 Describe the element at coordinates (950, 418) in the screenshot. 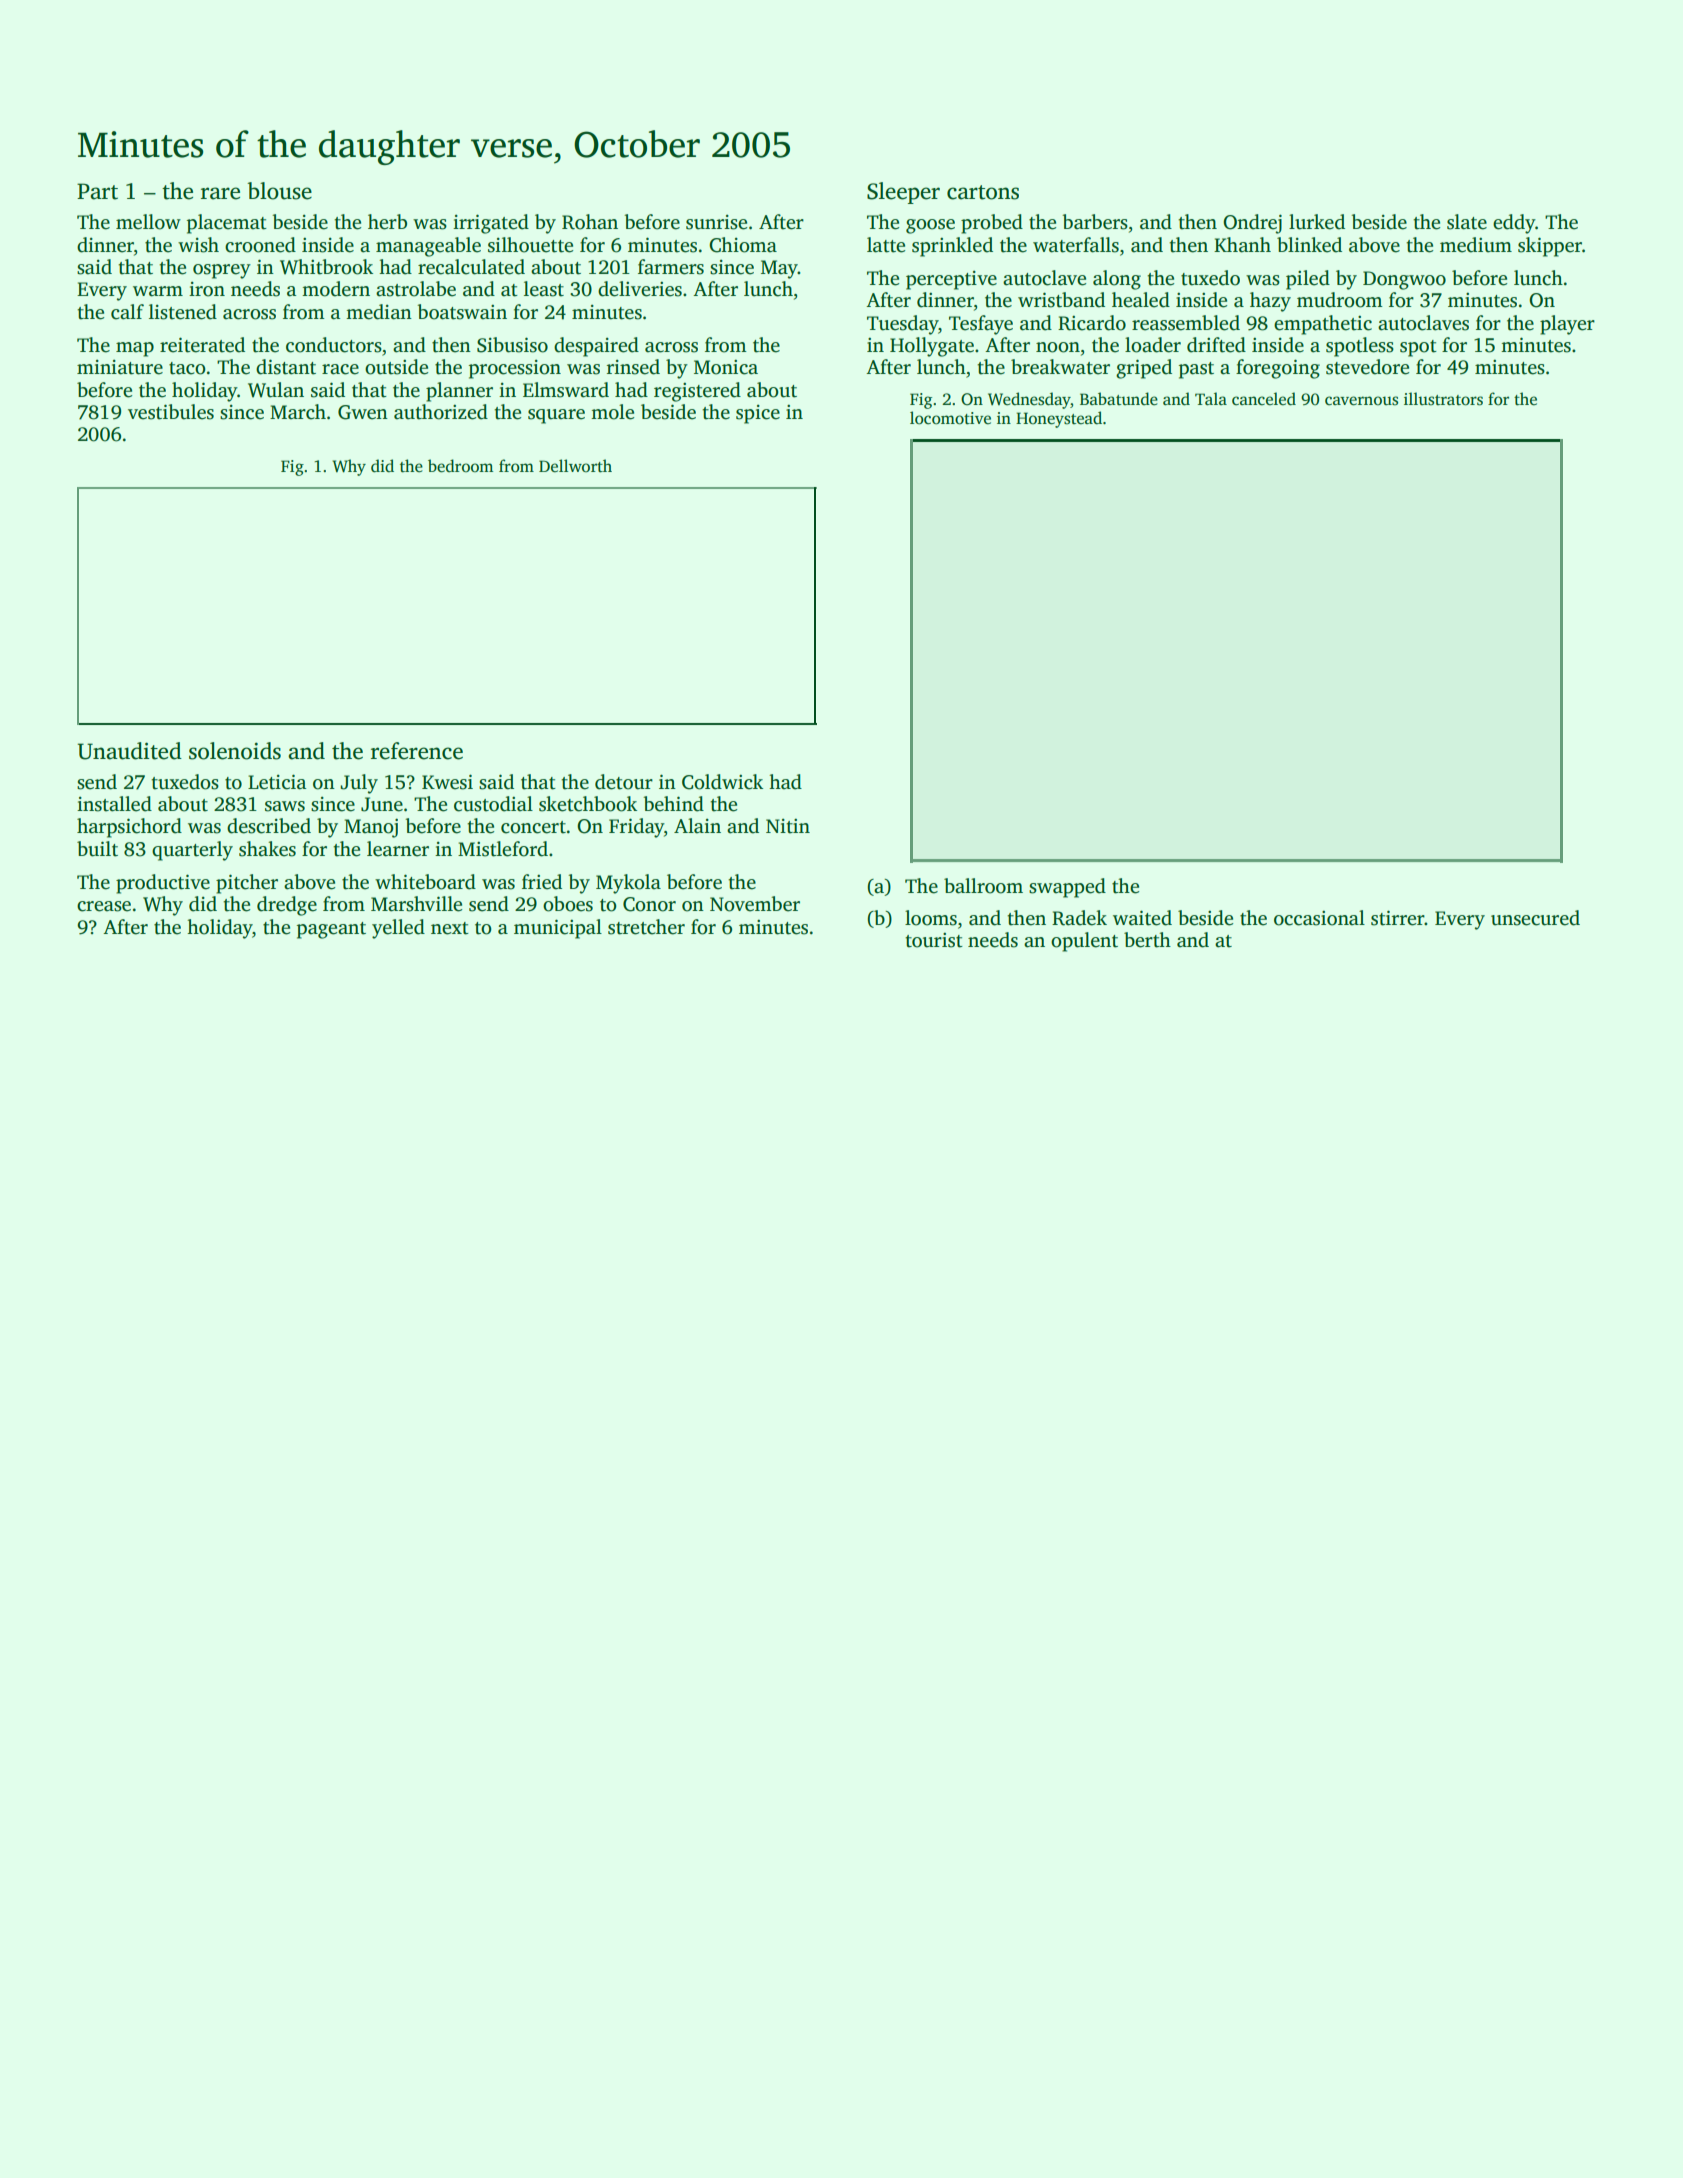

I see `locomotive` at that location.
